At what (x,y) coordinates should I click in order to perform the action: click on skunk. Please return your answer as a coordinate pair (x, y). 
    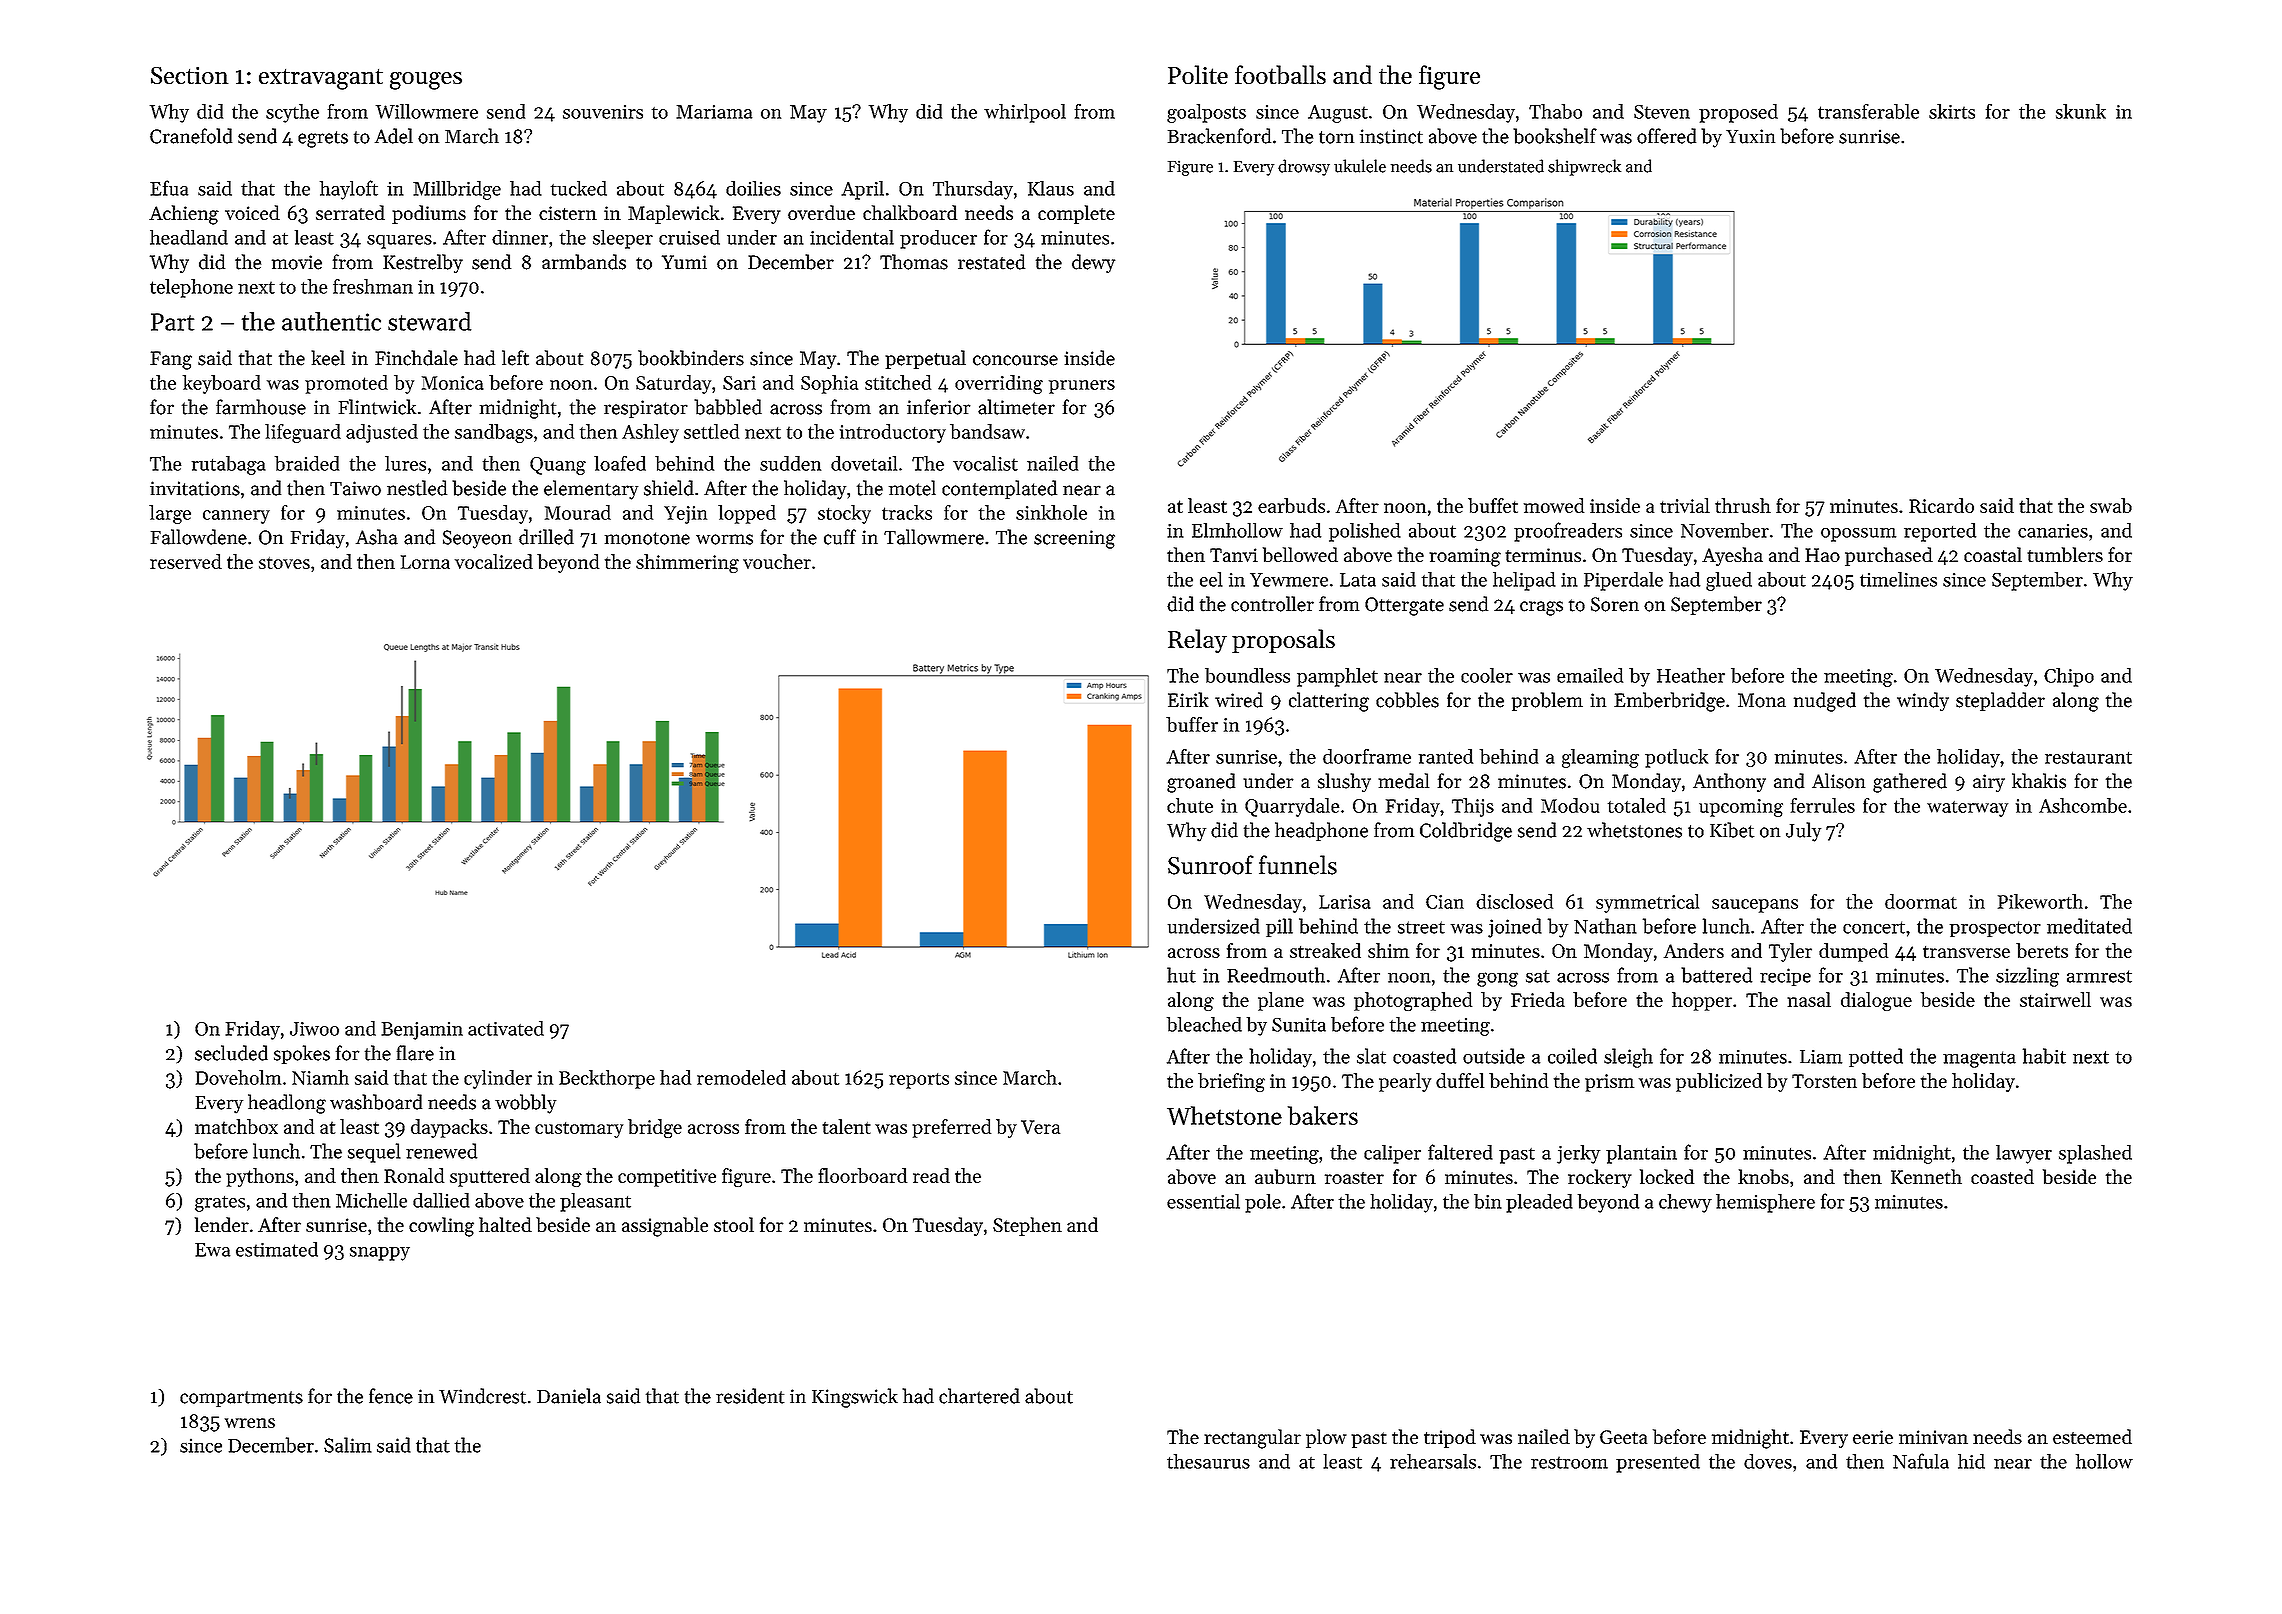
    Looking at the image, I should click on (2081, 111).
